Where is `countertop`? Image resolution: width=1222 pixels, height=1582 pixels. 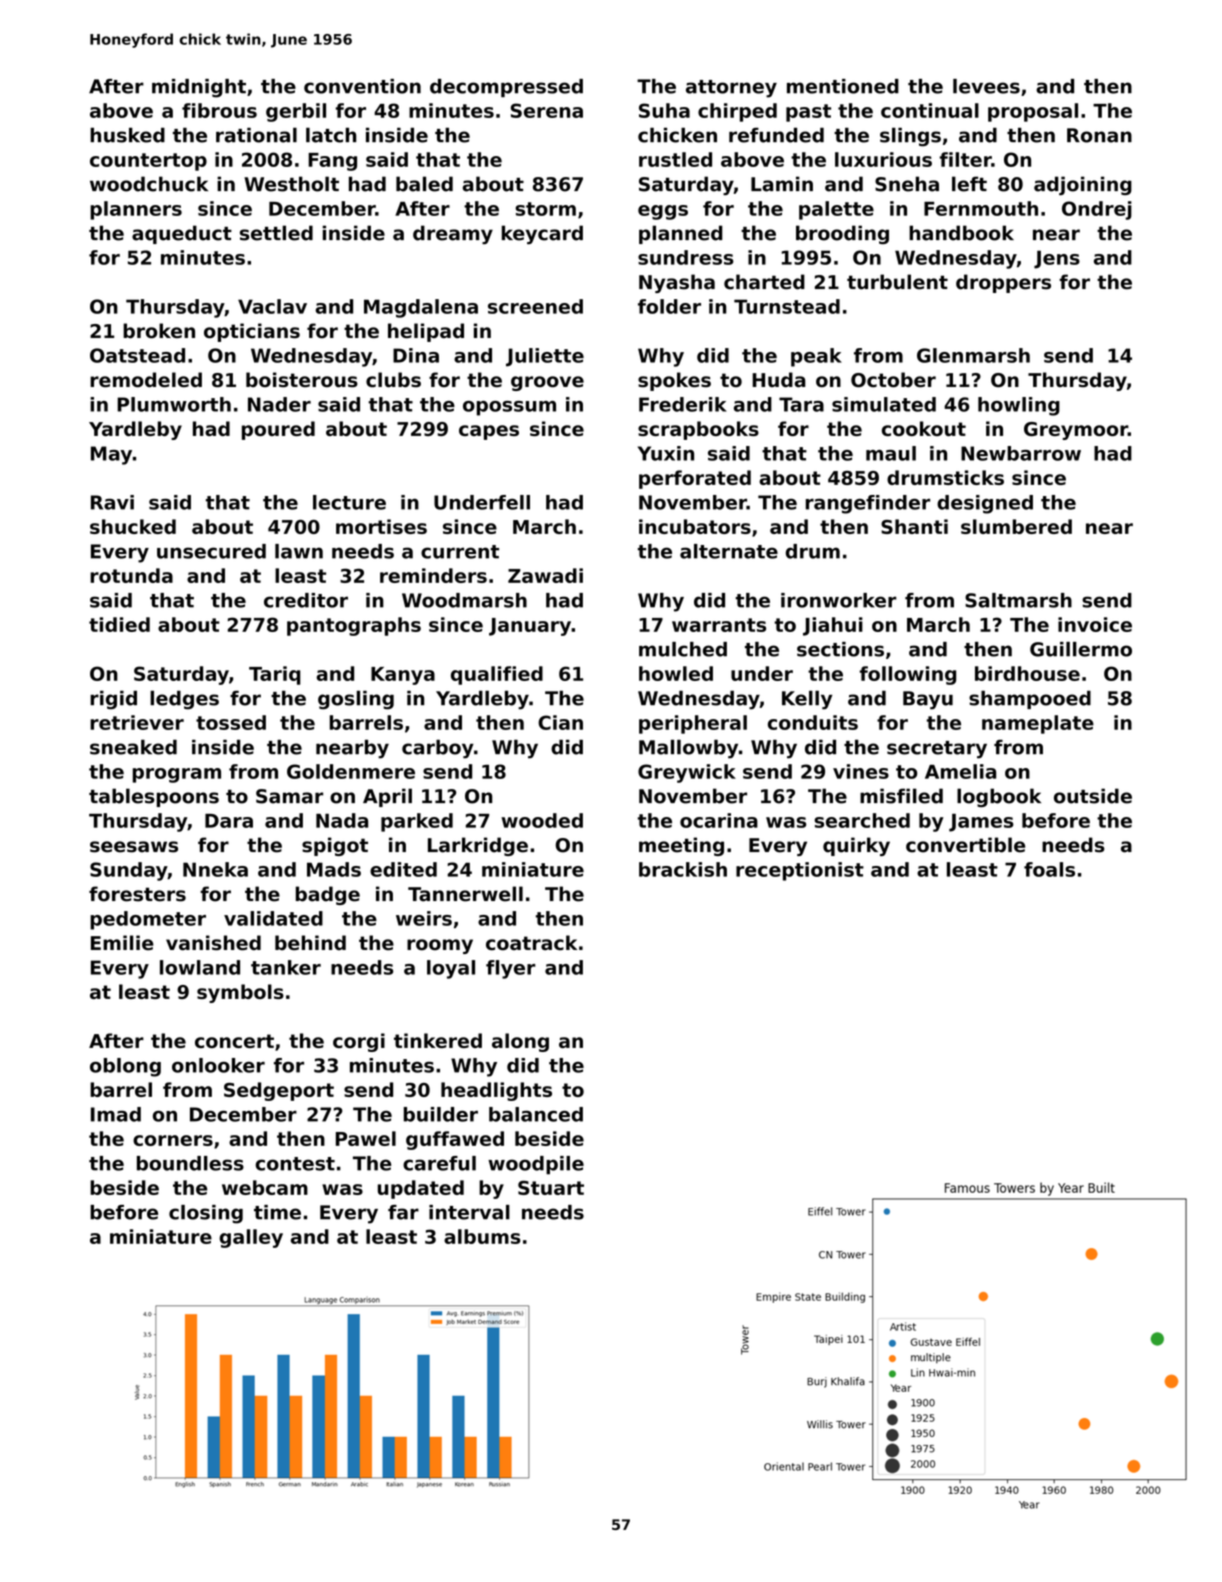 countertop is located at coordinates (148, 162).
